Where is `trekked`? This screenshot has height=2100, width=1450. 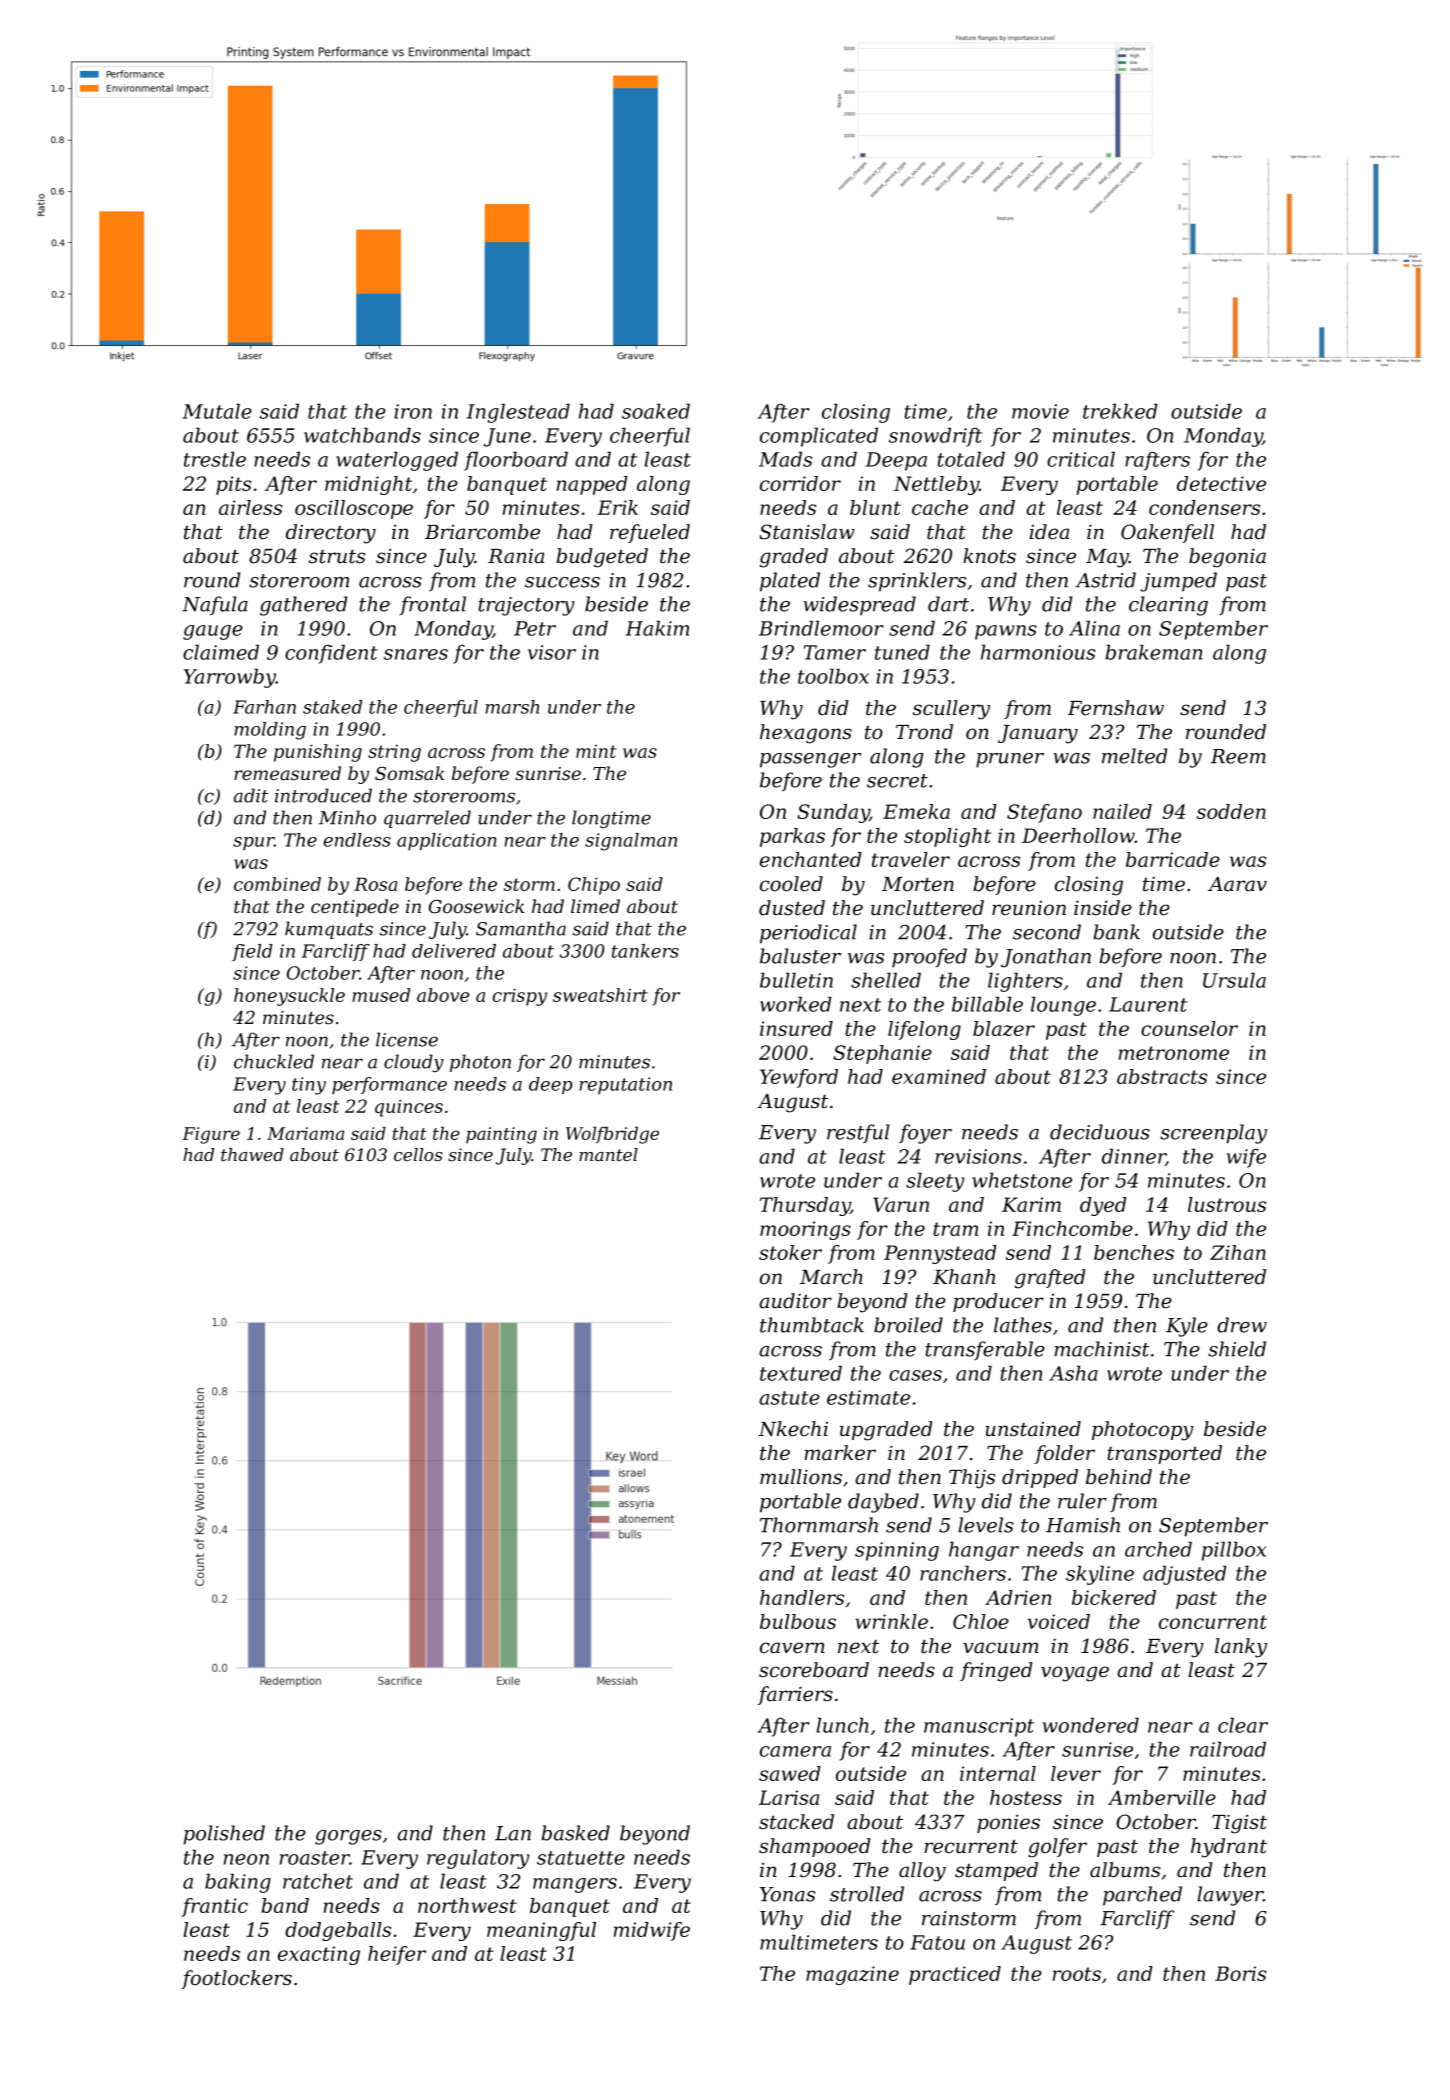
trekked is located at coordinates (1120, 411).
